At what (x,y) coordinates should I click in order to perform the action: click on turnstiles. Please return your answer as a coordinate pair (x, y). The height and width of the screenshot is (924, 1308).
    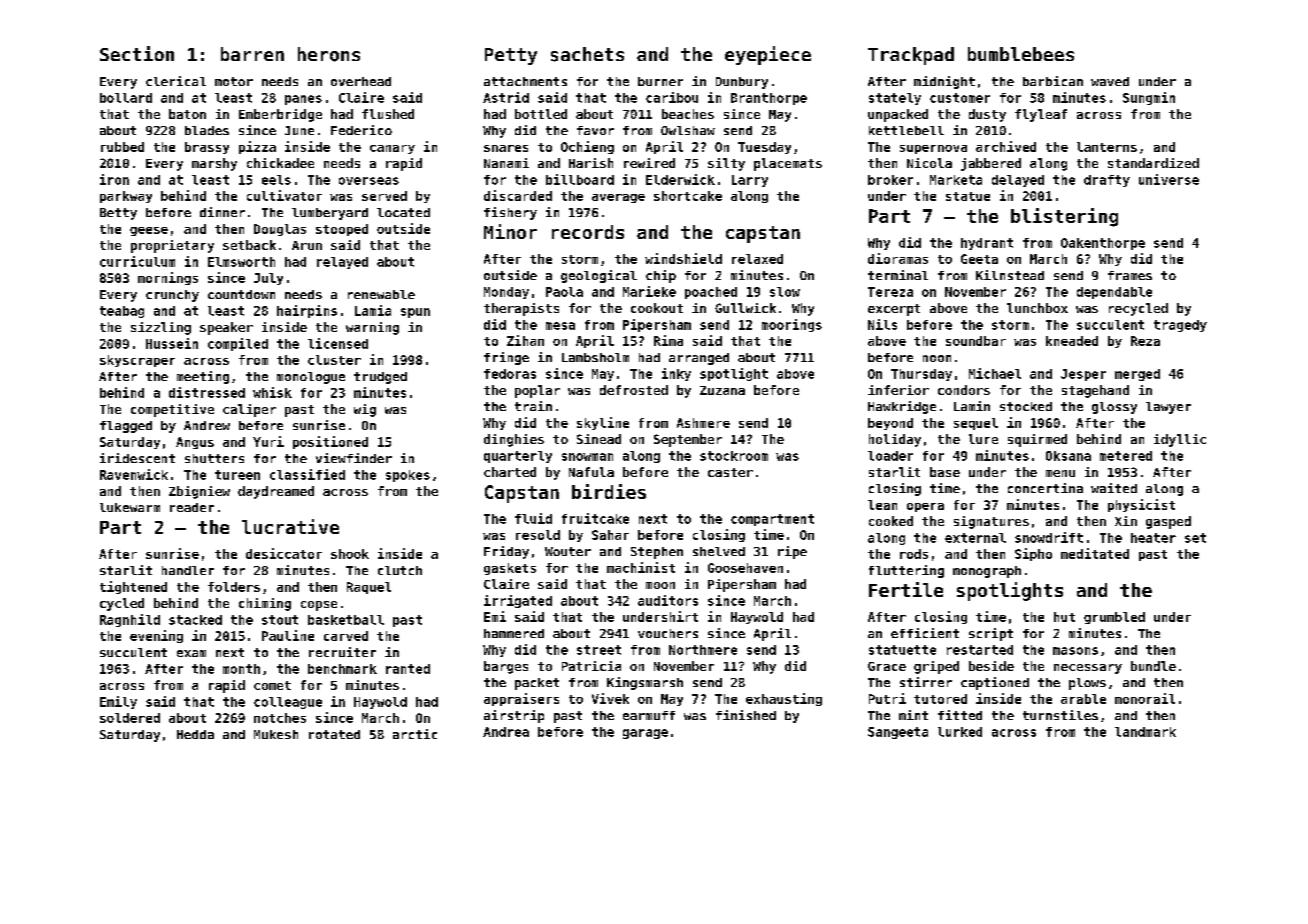
    Looking at the image, I should click on (1060, 715).
